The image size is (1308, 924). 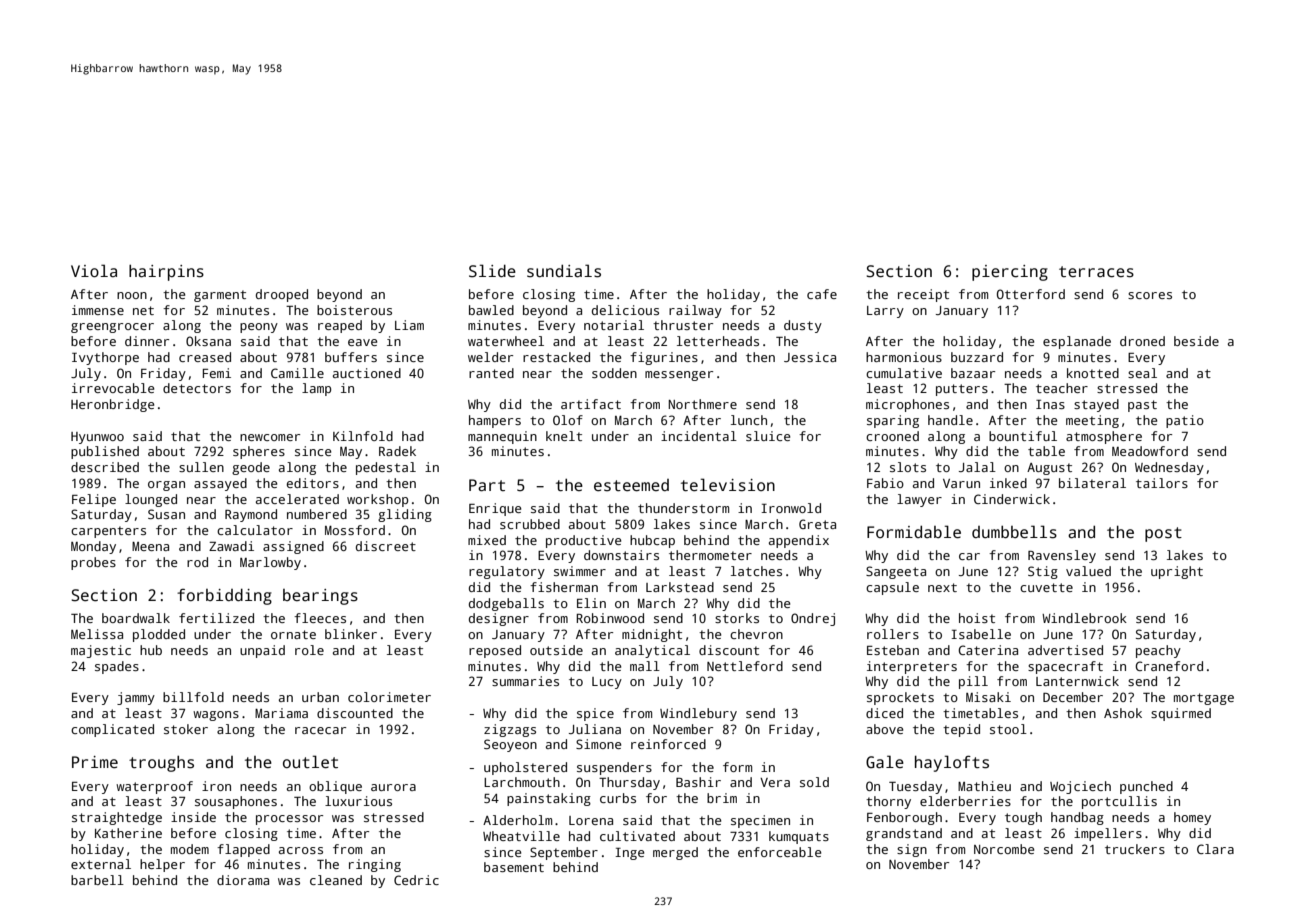 I want to click on Norcombe, so click(x=1004, y=849).
